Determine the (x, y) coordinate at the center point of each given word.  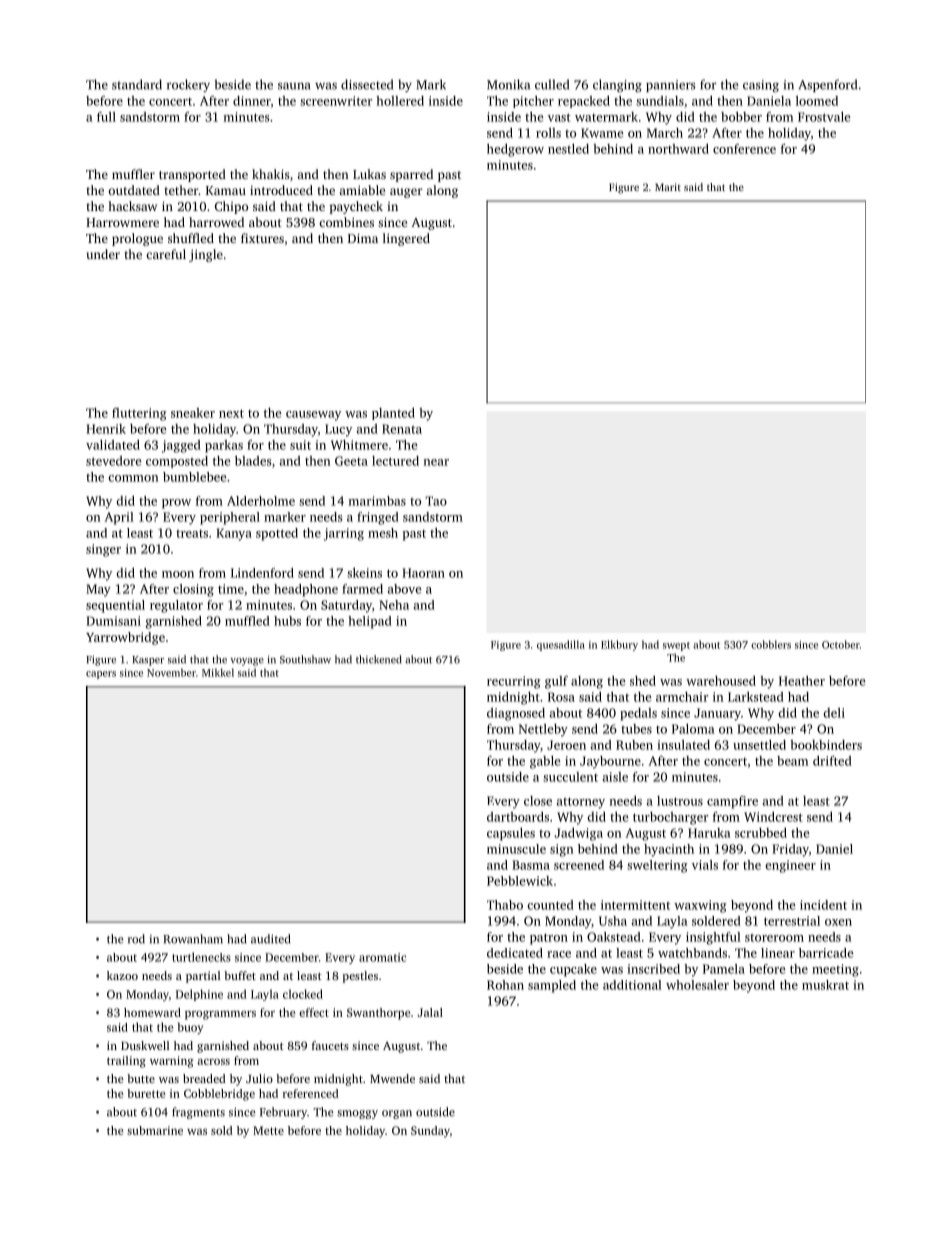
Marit (668, 187)
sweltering (657, 866)
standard (137, 84)
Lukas (369, 174)
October (841, 644)
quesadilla (561, 645)
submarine (155, 1130)
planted (393, 414)
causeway (313, 416)
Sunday (430, 1132)
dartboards (518, 817)
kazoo (122, 975)
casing (761, 86)
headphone (306, 590)
